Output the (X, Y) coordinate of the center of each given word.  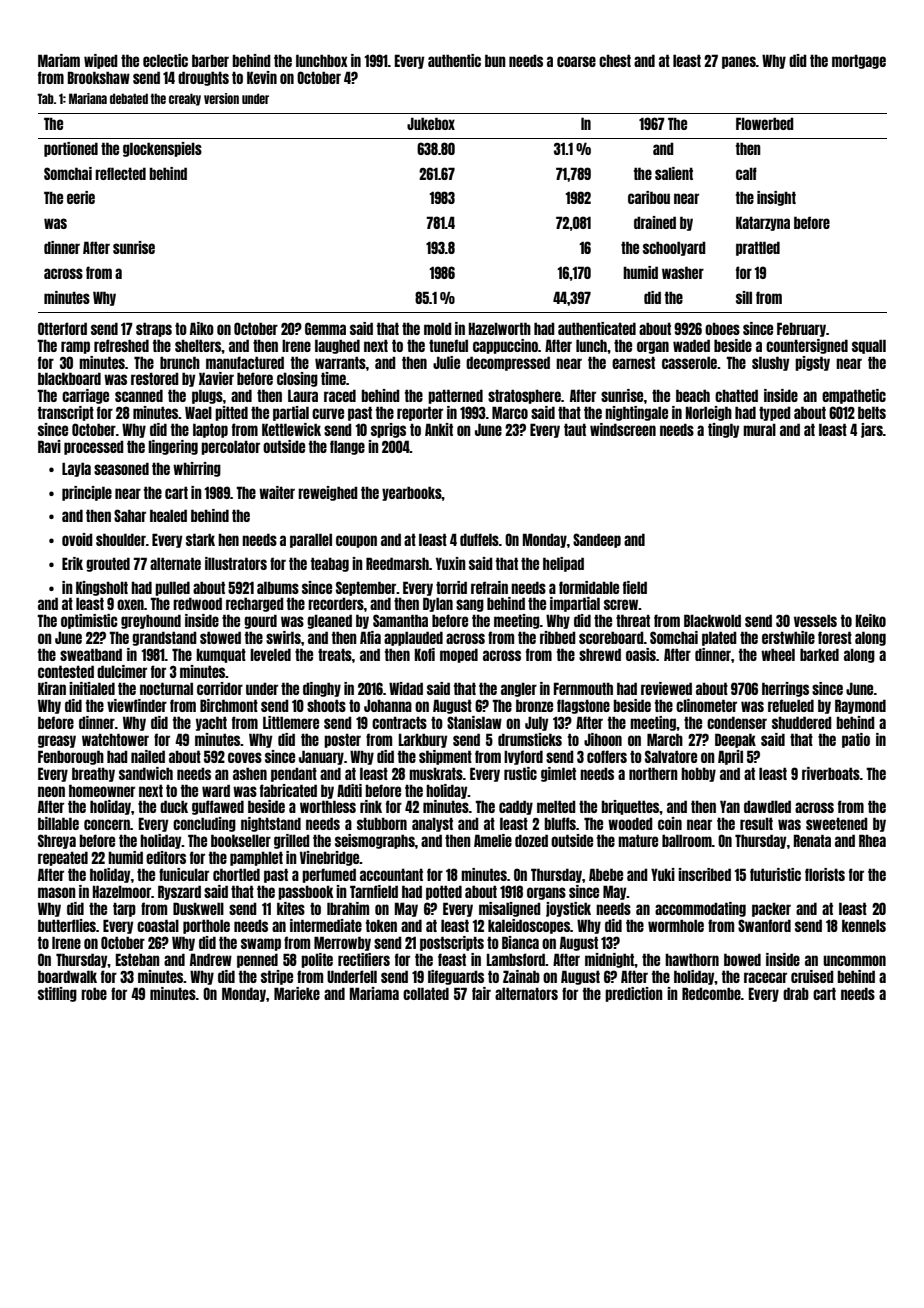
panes (739, 62)
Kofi (425, 654)
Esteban (138, 959)
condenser (737, 722)
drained (655, 222)
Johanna (388, 705)
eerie (81, 197)
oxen (130, 604)
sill (744, 297)
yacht (211, 723)
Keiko (871, 620)
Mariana (88, 98)
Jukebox (431, 123)
